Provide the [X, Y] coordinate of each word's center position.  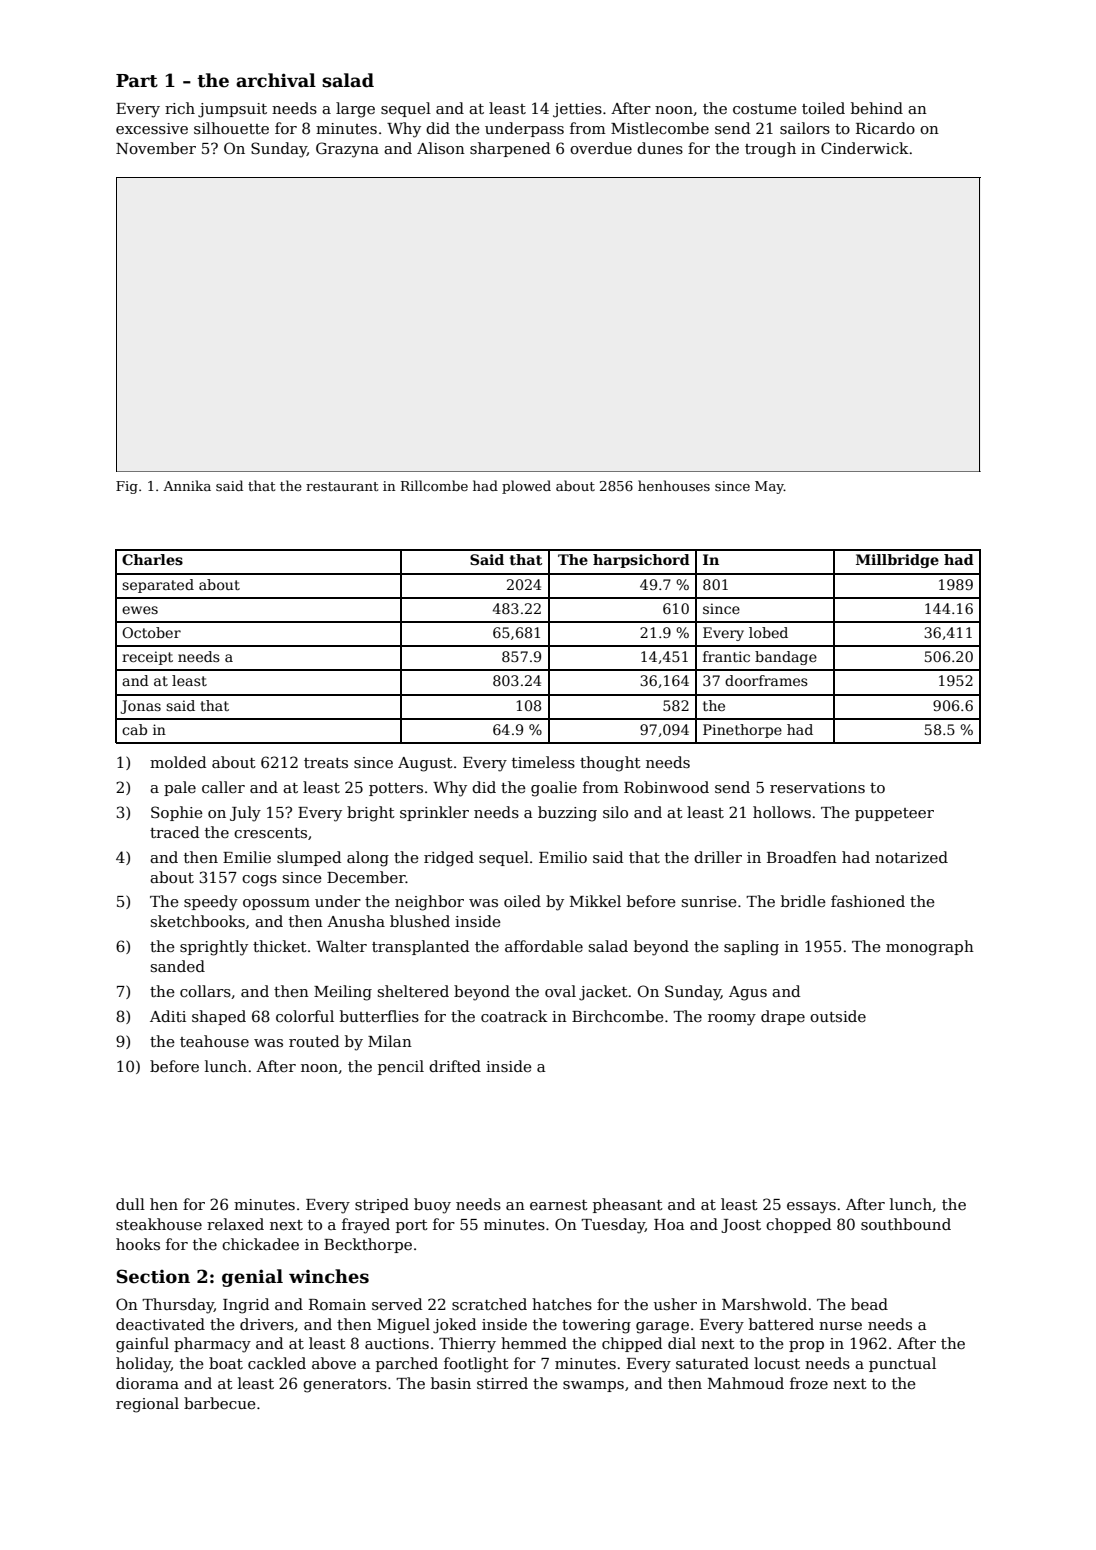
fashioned [868, 901]
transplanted [421, 947]
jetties [577, 110]
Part [137, 81]
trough [770, 150]
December [366, 877]
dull [130, 1204]
